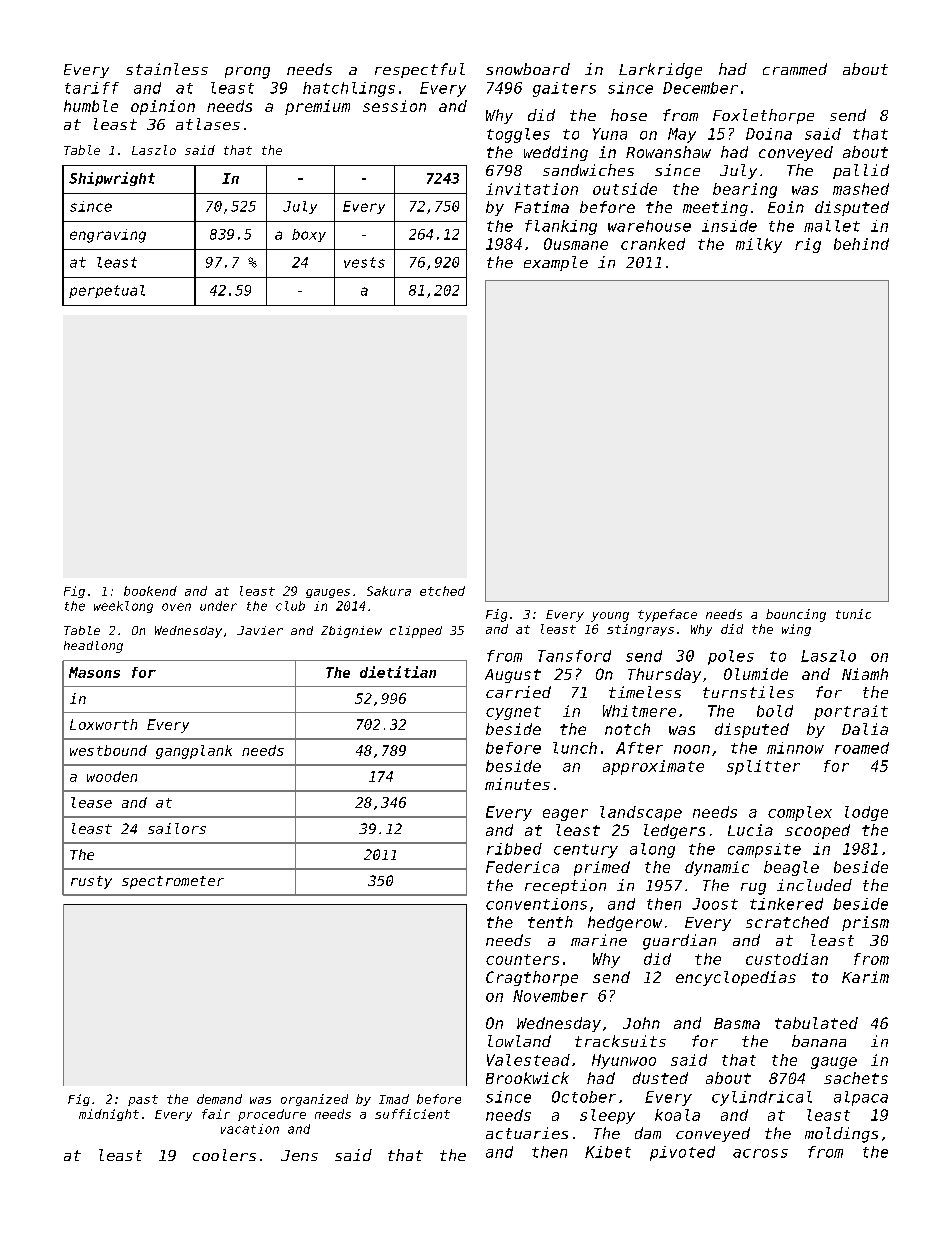 The height and width of the screenshot is (1233, 952). I want to click on tunic, so click(853, 614).
